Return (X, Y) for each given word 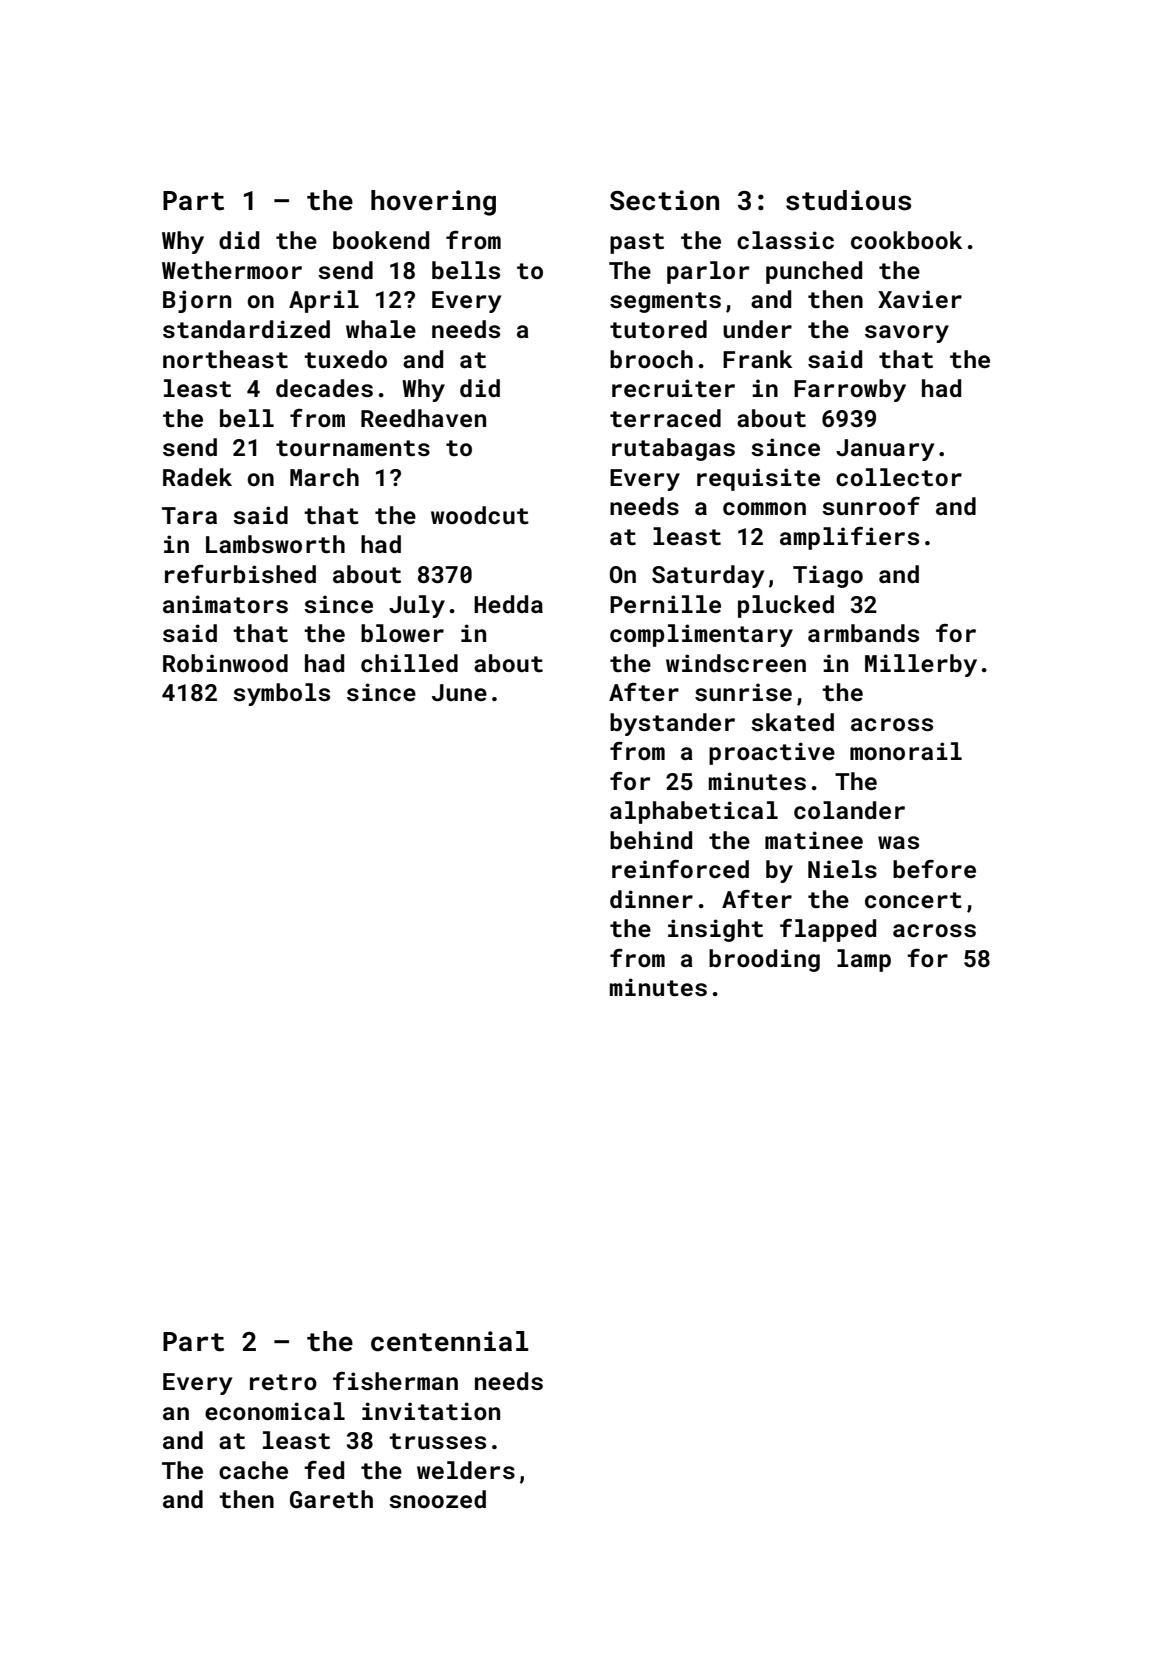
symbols (281, 694)
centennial (450, 1341)
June (459, 692)
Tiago (828, 576)
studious (848, 200)
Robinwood (225, 663)
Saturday (708, 576)
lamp (864, 960)
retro (283, 1382)
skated (792, 722)
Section (664, 200)
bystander (672, 724)
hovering (433, 203)
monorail (906, 751)
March (324, 477)
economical (275, 1411)
